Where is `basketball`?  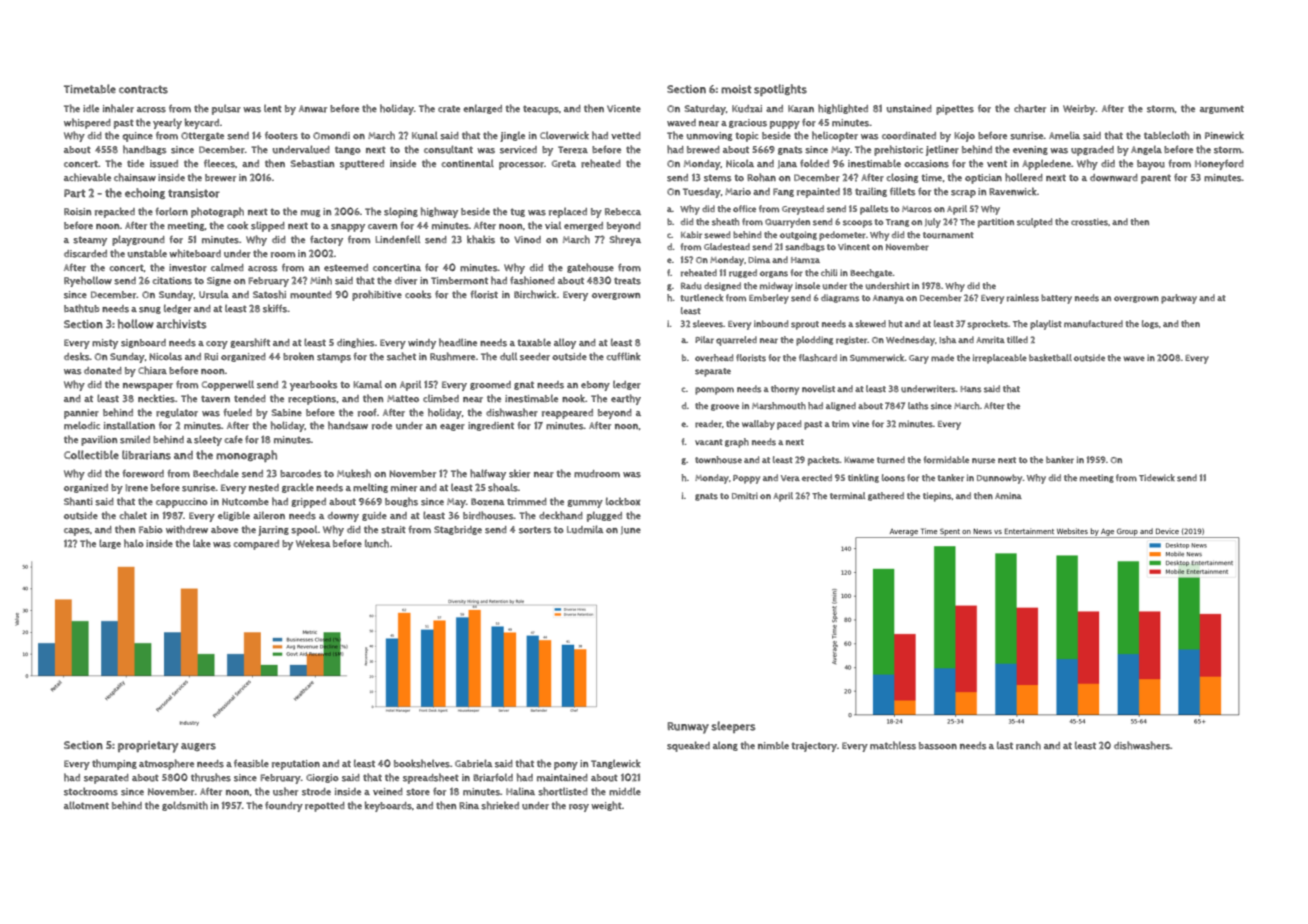 basketball is located at coordinates (1050, 358).
